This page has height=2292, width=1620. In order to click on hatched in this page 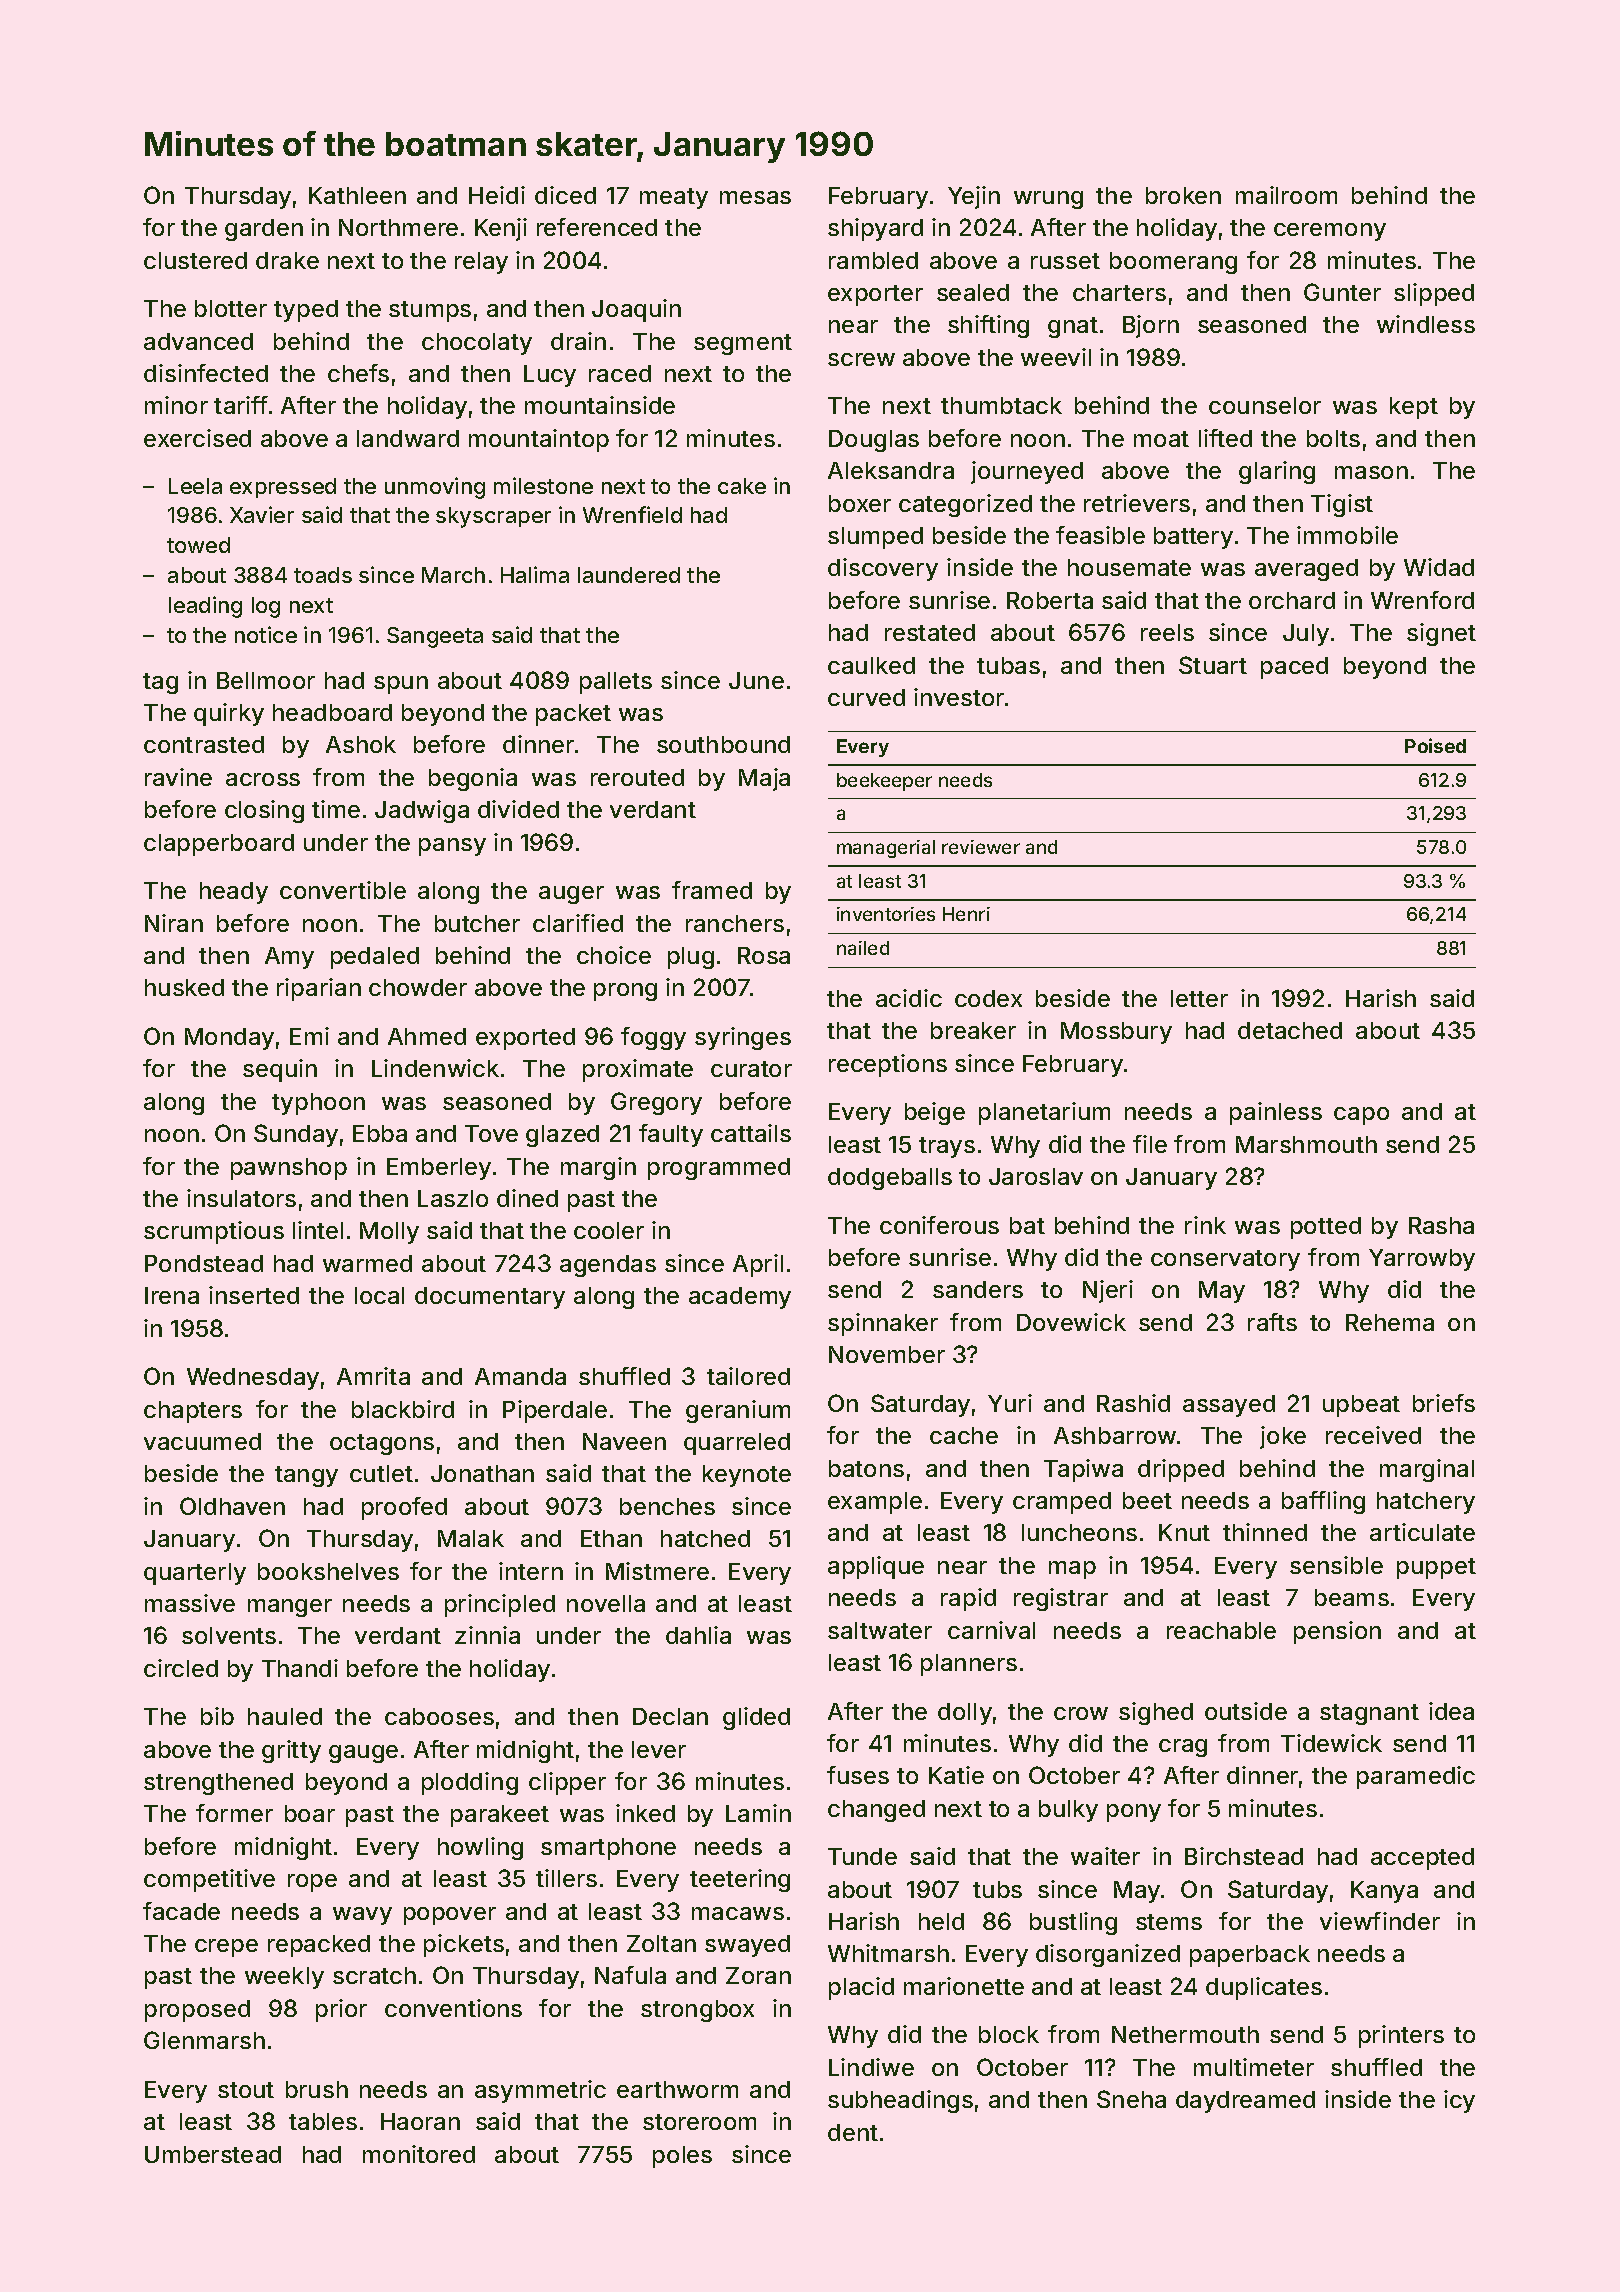, I will do `click(705, 1538)`.
